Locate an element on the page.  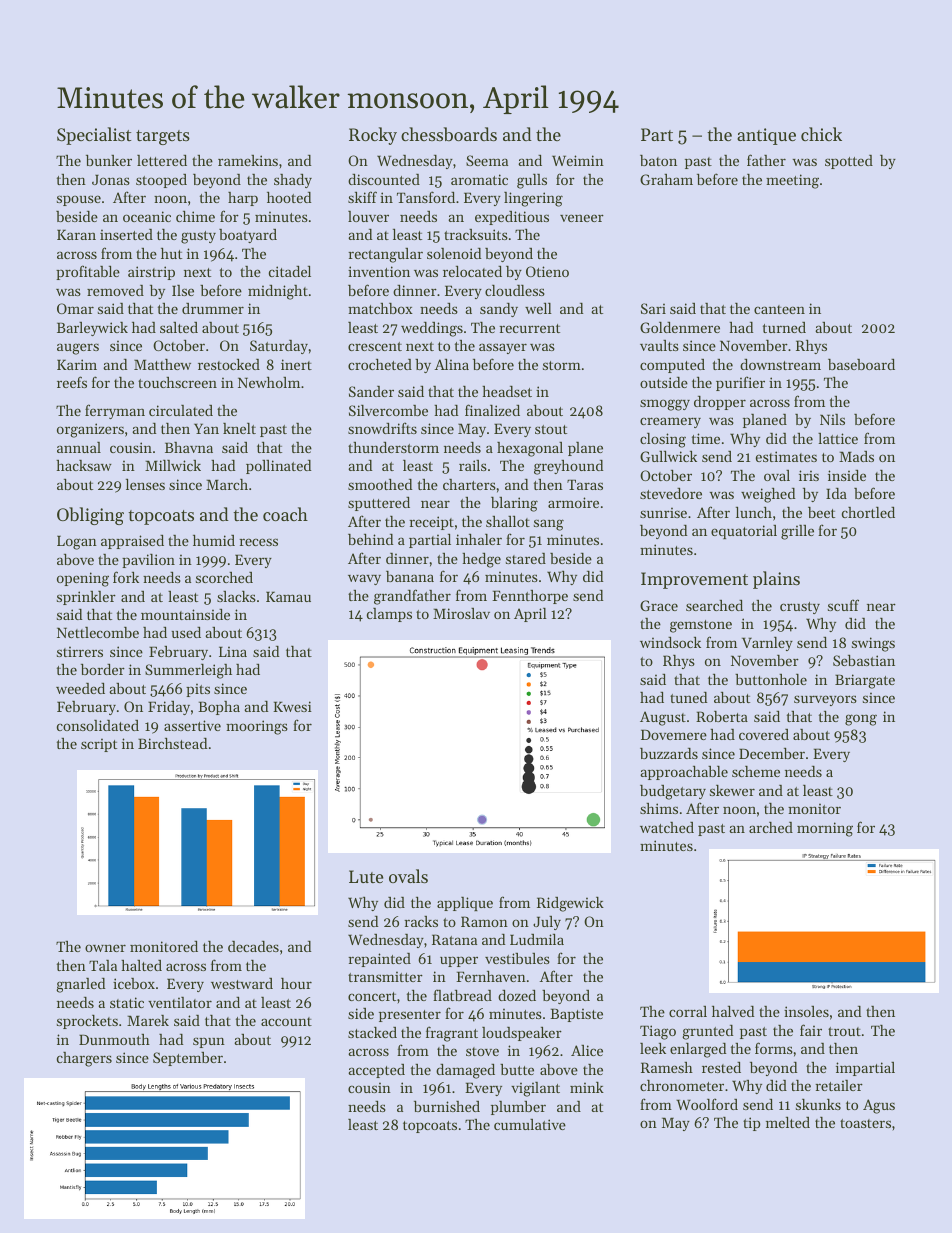
hut is located at coordinates (171, 253).
